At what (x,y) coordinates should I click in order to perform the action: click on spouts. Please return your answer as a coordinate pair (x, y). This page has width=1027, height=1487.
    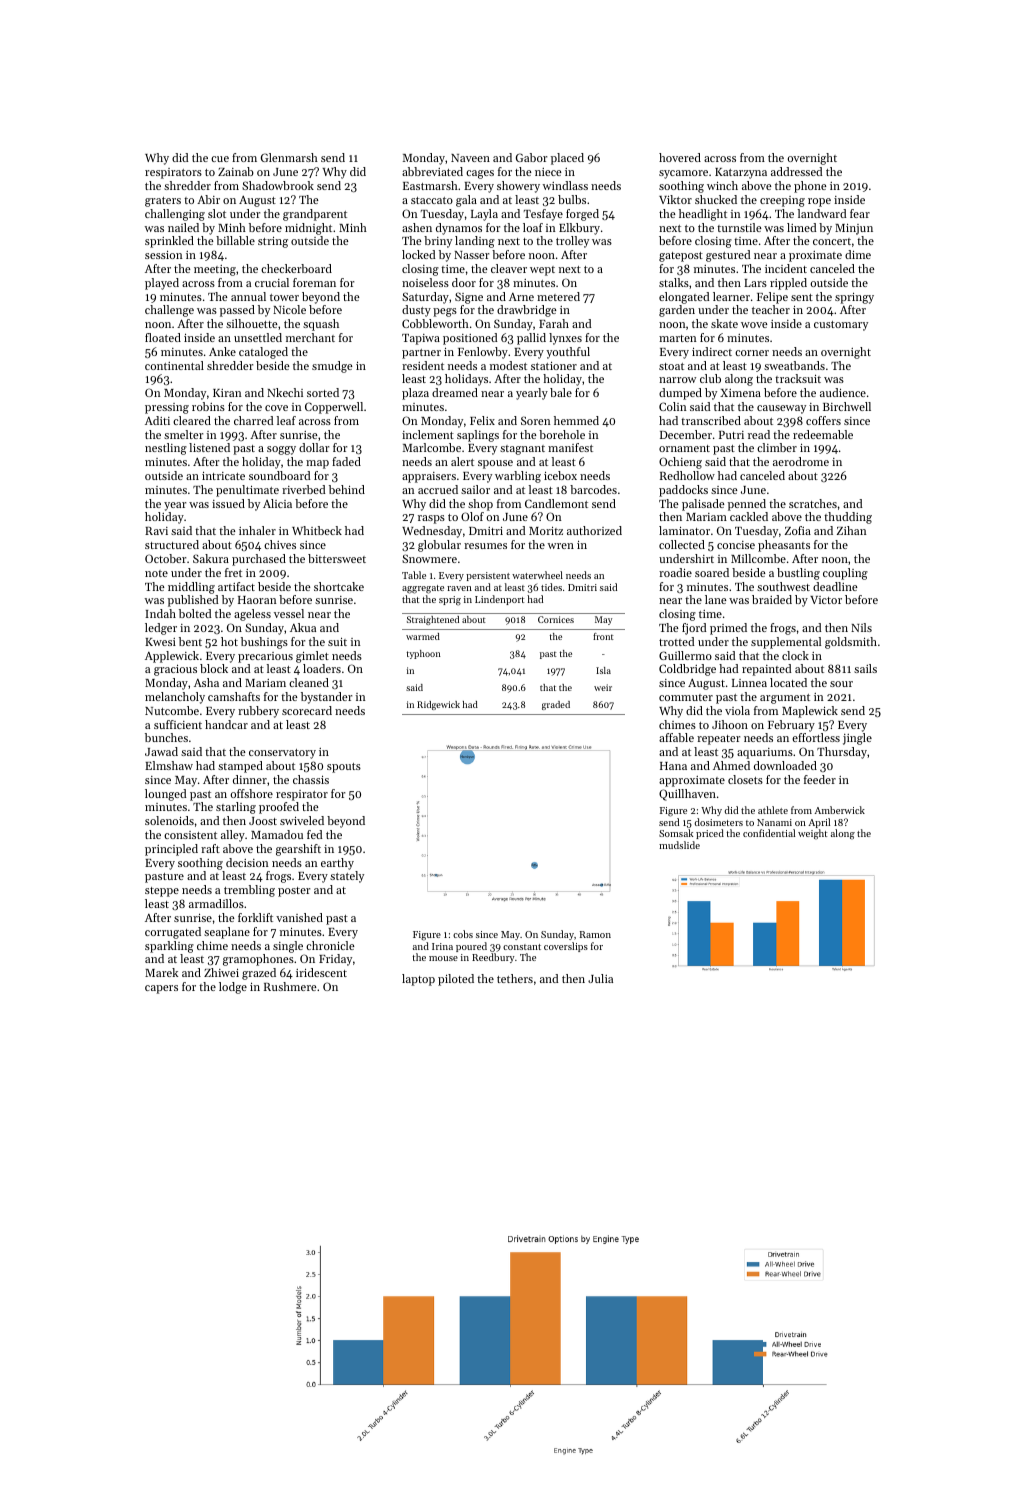
    Looking at the image, I should click on (344, 768).
